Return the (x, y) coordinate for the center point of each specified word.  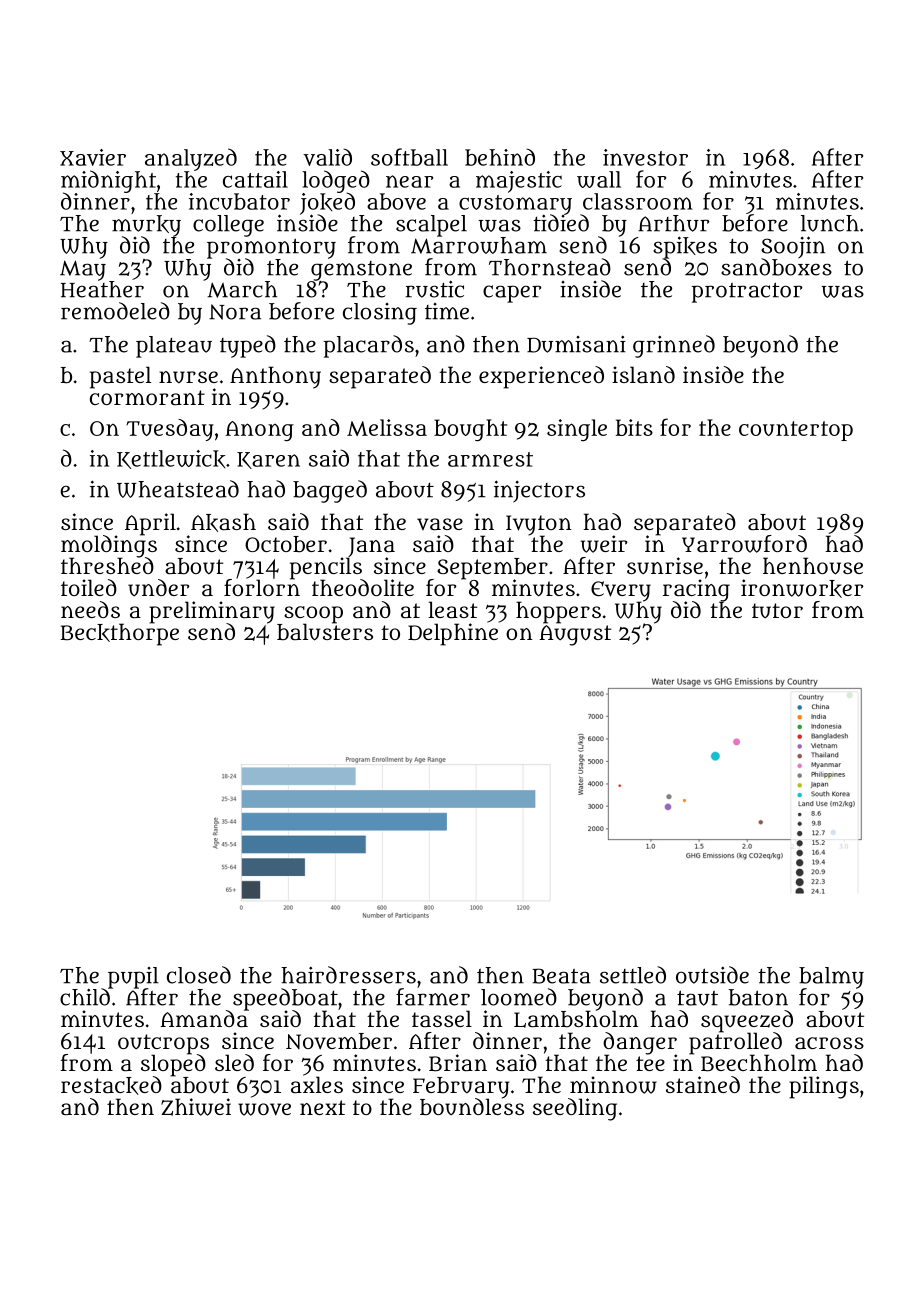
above (396, 201)
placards (368, 346)
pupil (133, 977)
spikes (685, 247)
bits (634, 427)
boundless (472, 1106)
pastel (120, 377)
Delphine (453, 634)
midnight (108, 181)
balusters (325, 632)
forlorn (262, 587)
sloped (173, 1065)
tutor (777, 610)
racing (696, 590)
